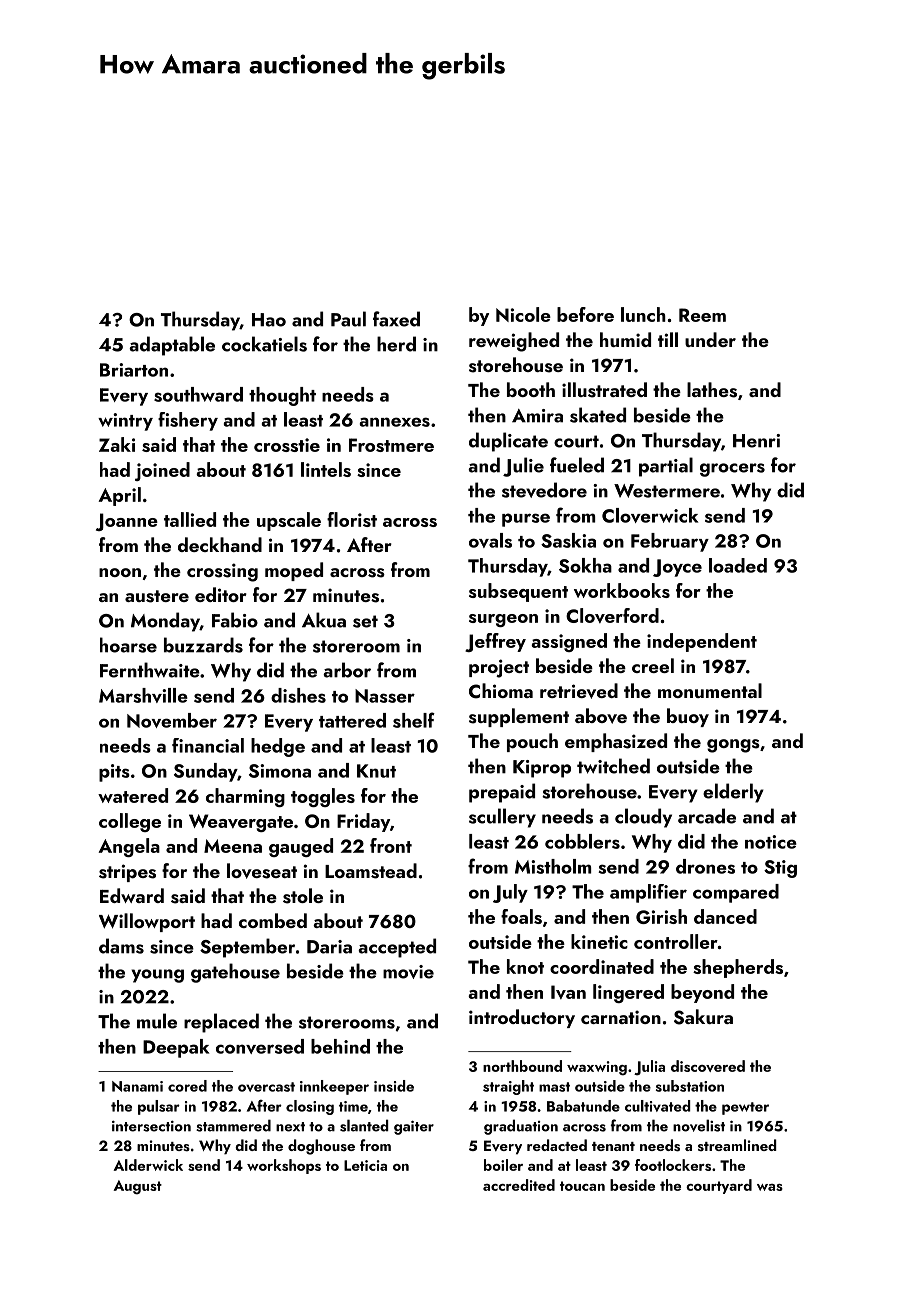 The image size is (908, 1316). I want to click on August, so click(138, 1187).
